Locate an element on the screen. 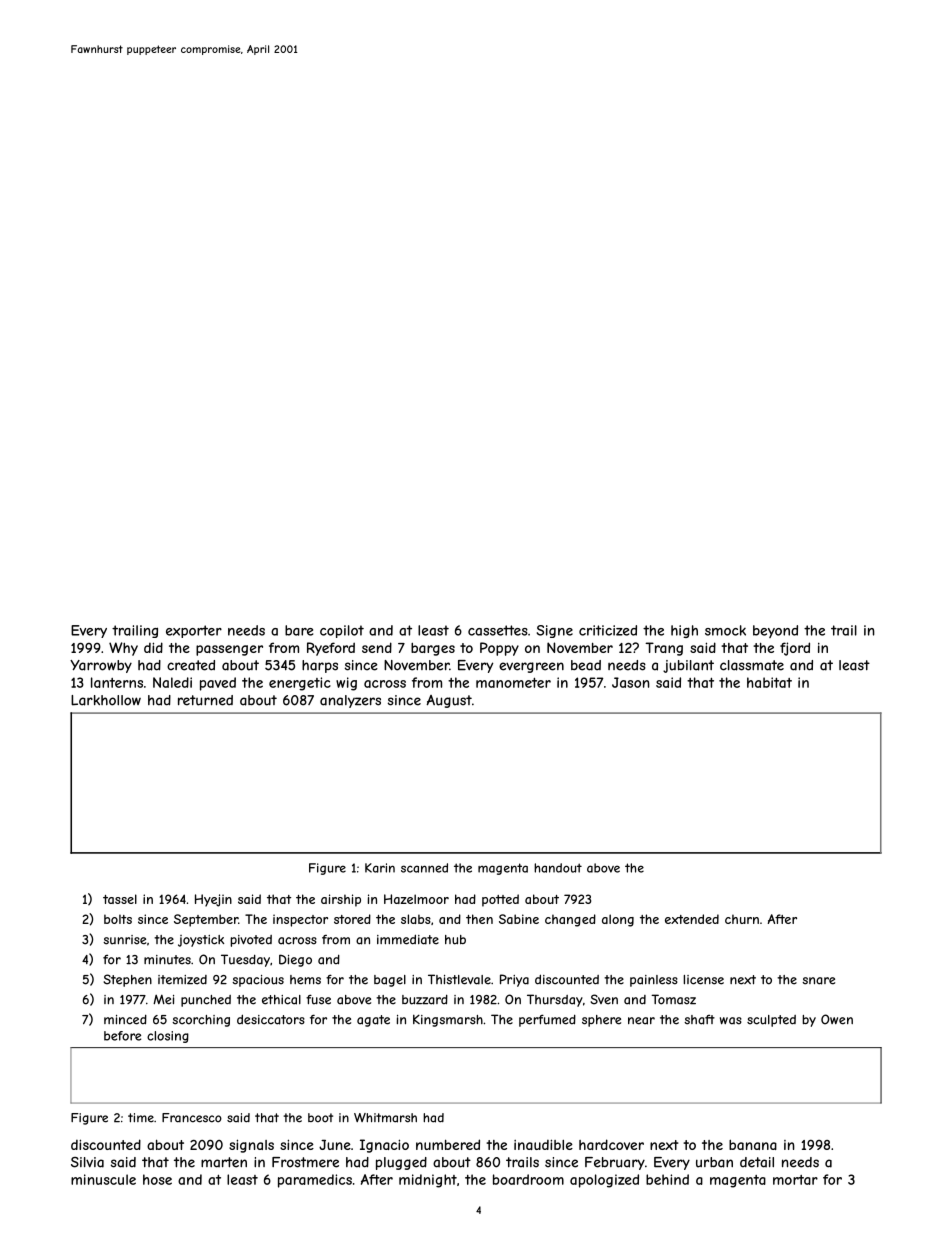 The height and width of the screenshot is (1233, 952). near is located at coordinates (641, 1021).
